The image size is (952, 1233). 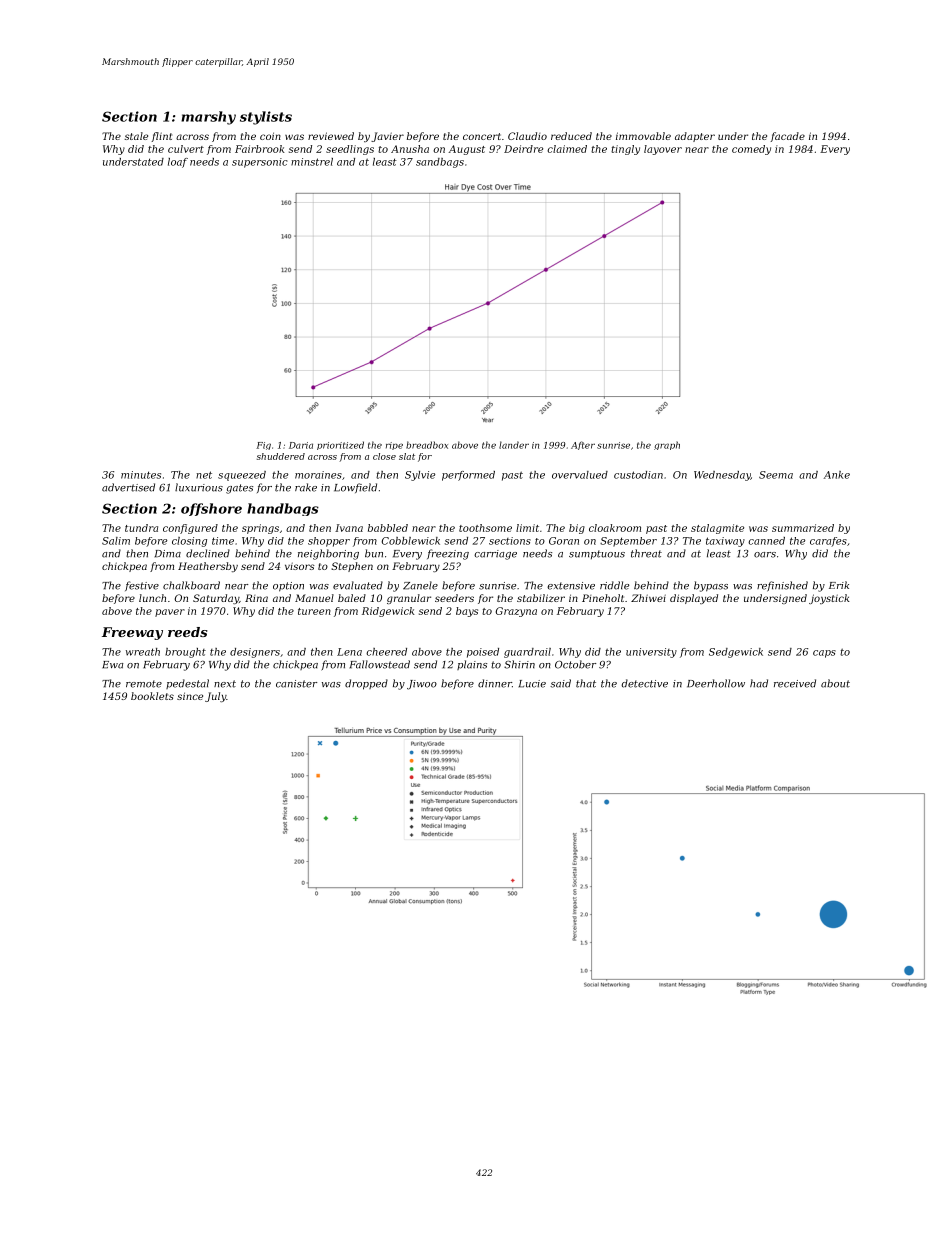 I want to click on joystick, so click(x=829, y=599).
